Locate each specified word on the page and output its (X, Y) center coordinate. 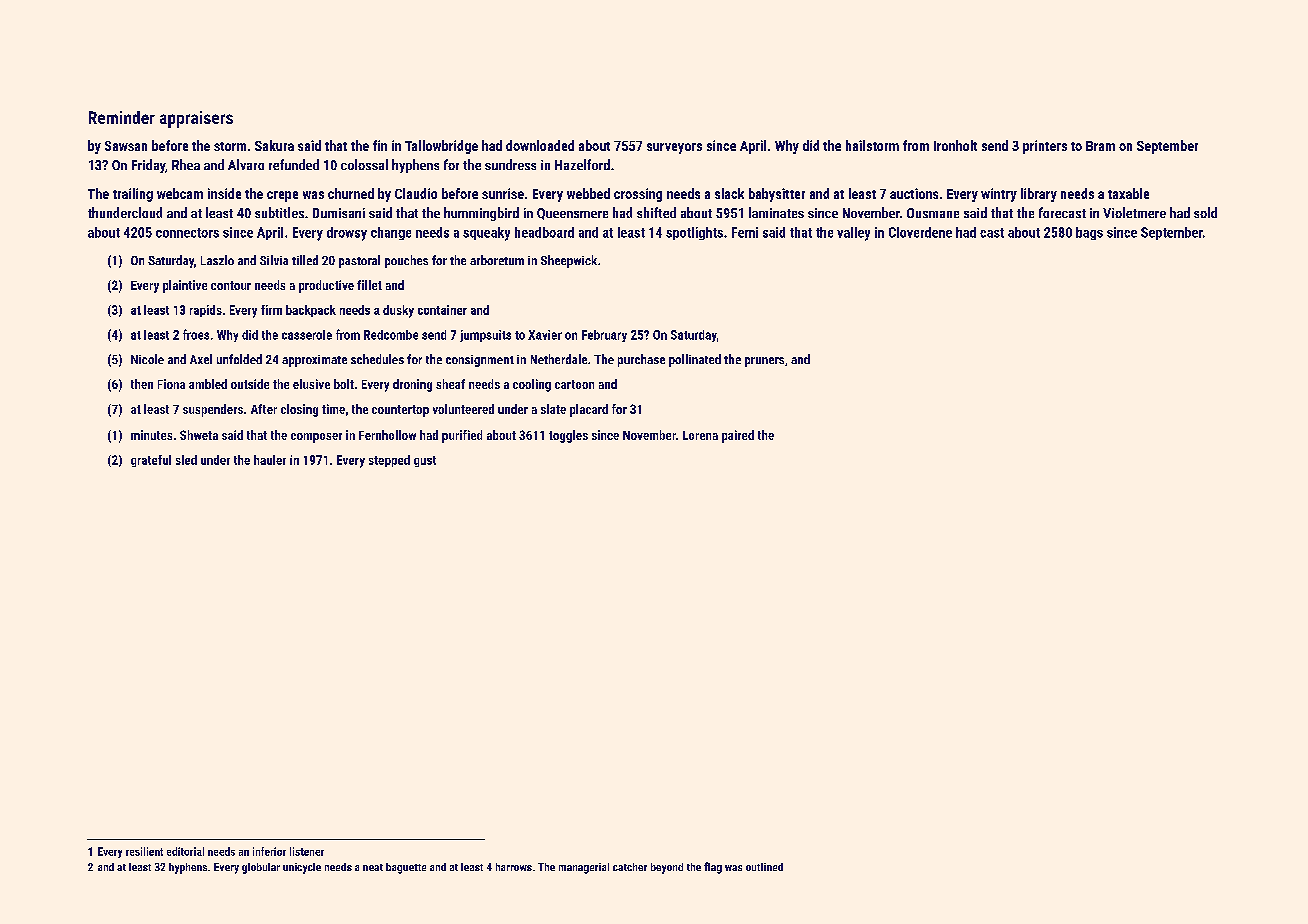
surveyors (674, 148)
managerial (584, 868)
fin (380, 145)
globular (261, 868)
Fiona (171, 384)
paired (738, 436)
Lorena (700, 435)
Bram (1100, 146)
